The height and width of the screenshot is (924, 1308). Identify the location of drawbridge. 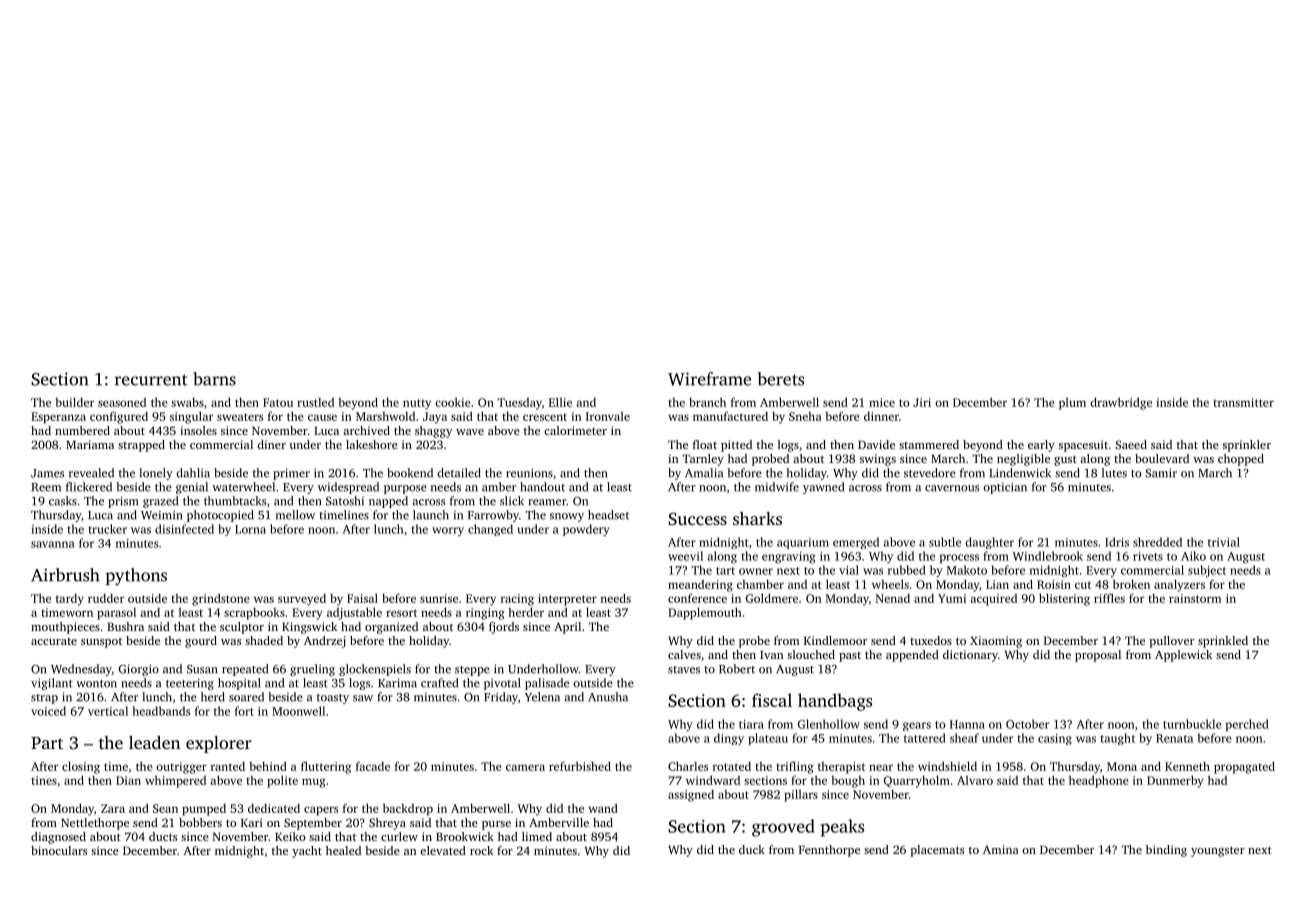
(1121, 403).
